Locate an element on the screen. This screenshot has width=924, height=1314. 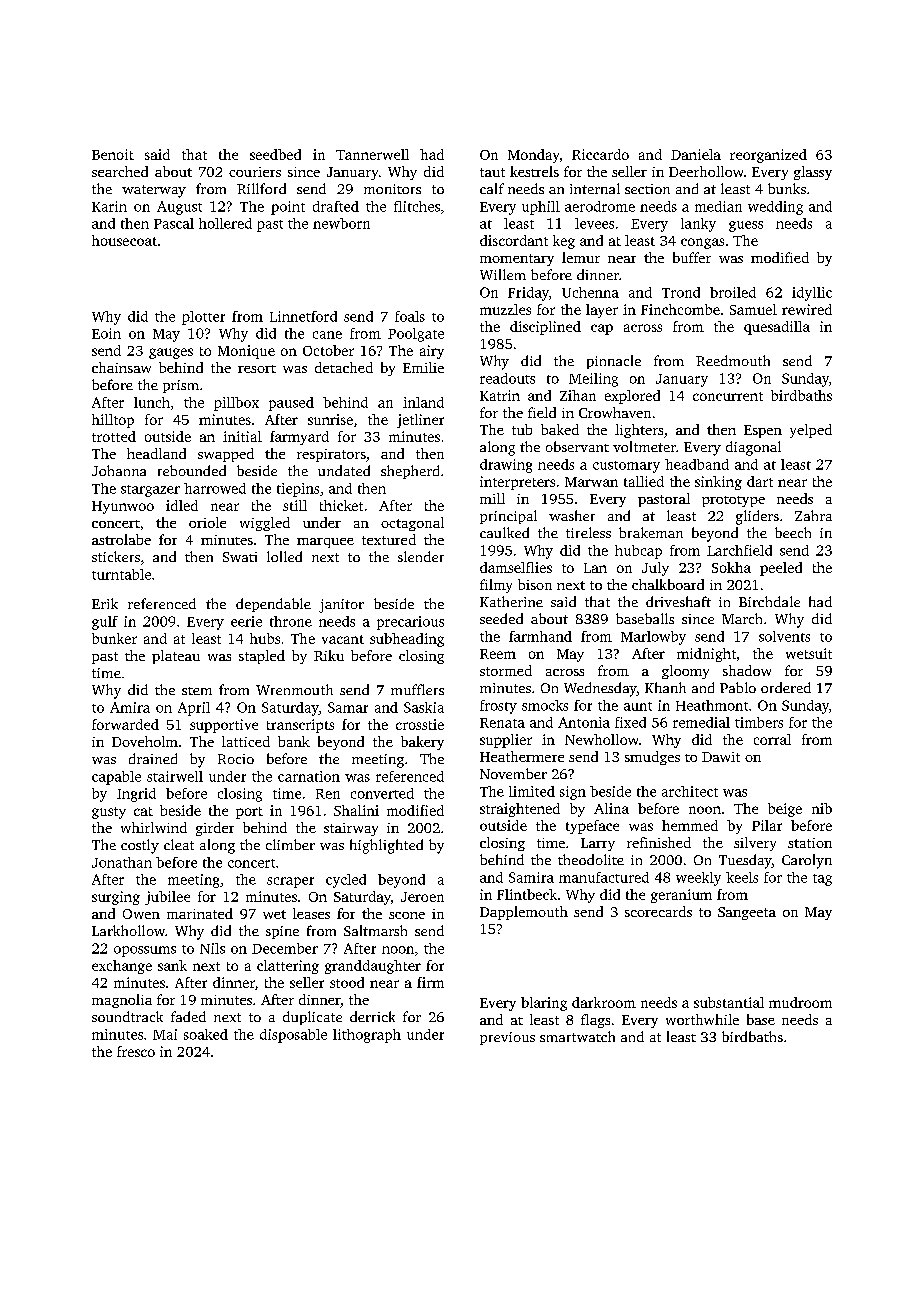
Birchdale is located at coordinates (769, 601).
